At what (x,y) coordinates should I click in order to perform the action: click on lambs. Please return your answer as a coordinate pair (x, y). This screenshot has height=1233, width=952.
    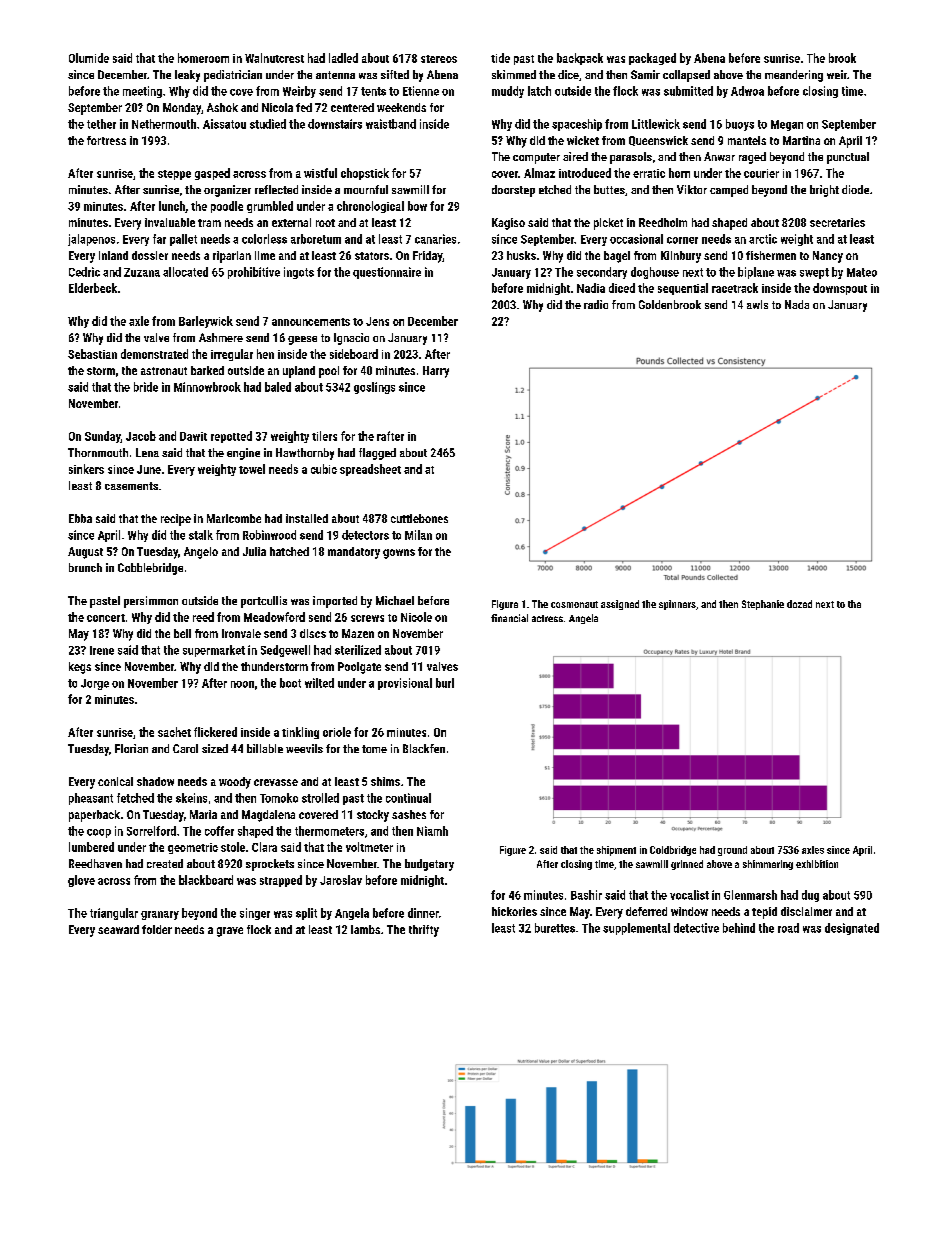
    Looking at the image, I should click on (365, 929).
